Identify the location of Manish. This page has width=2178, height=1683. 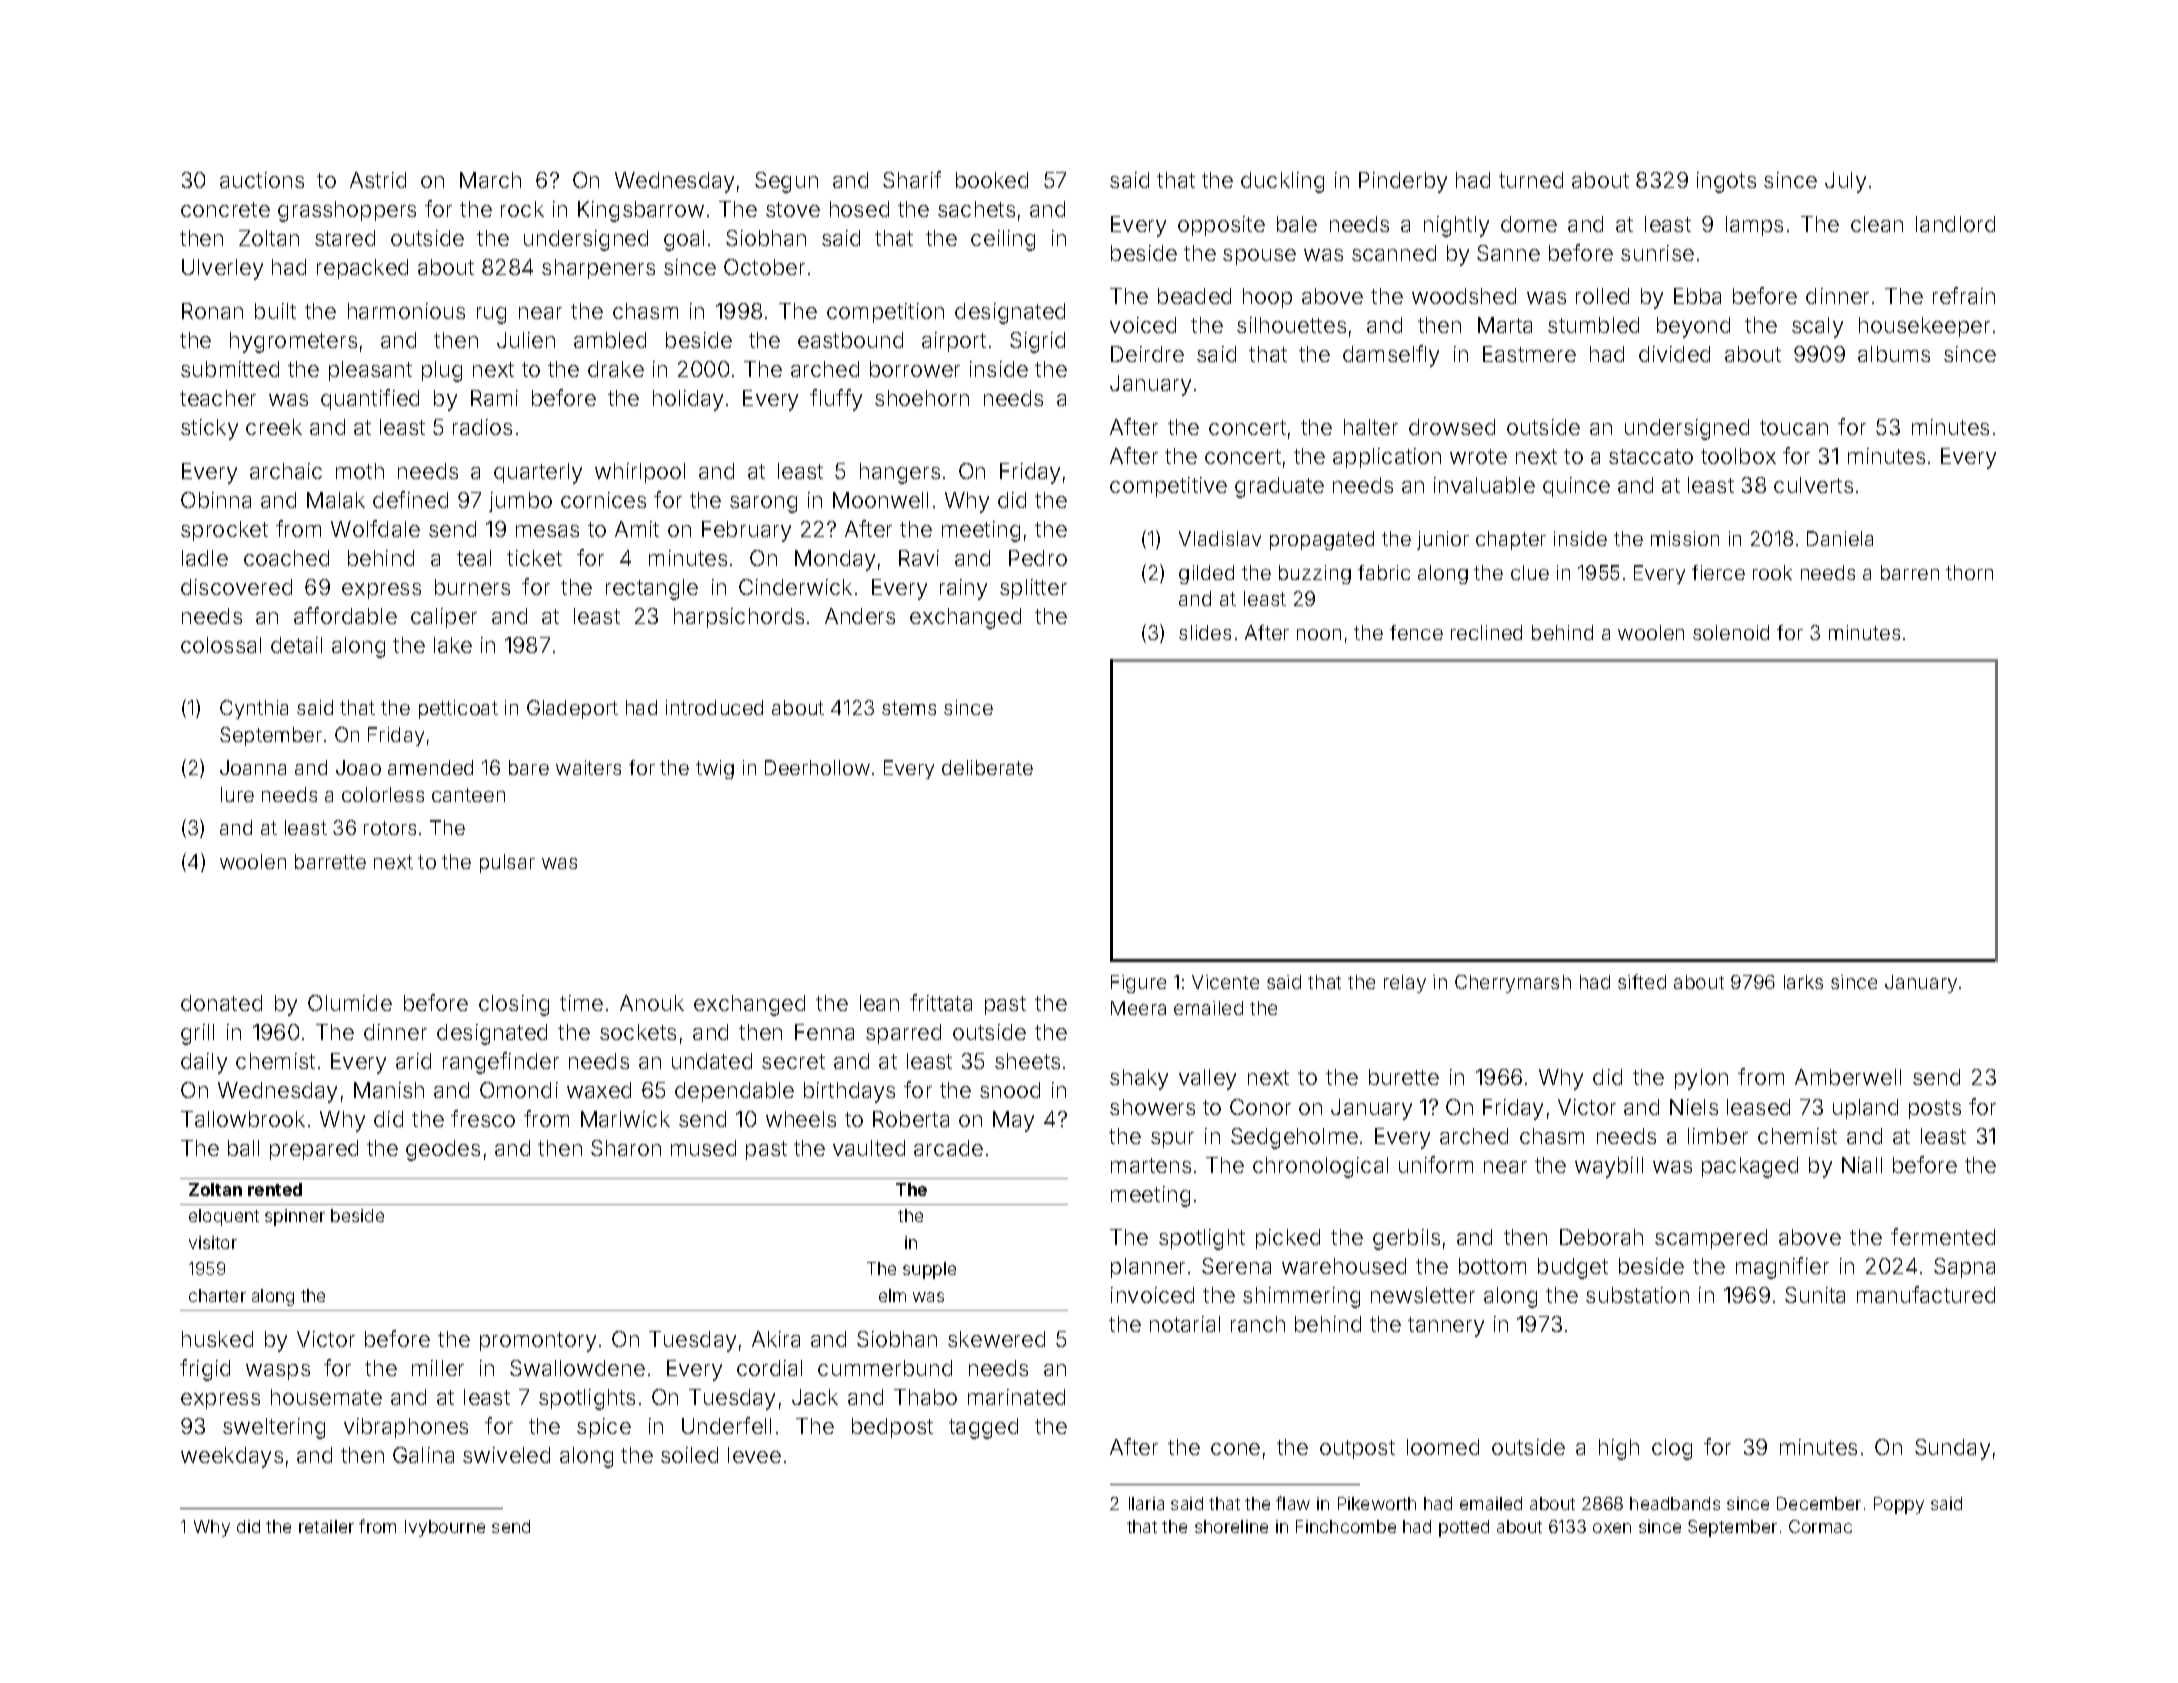
(389, 1090).
